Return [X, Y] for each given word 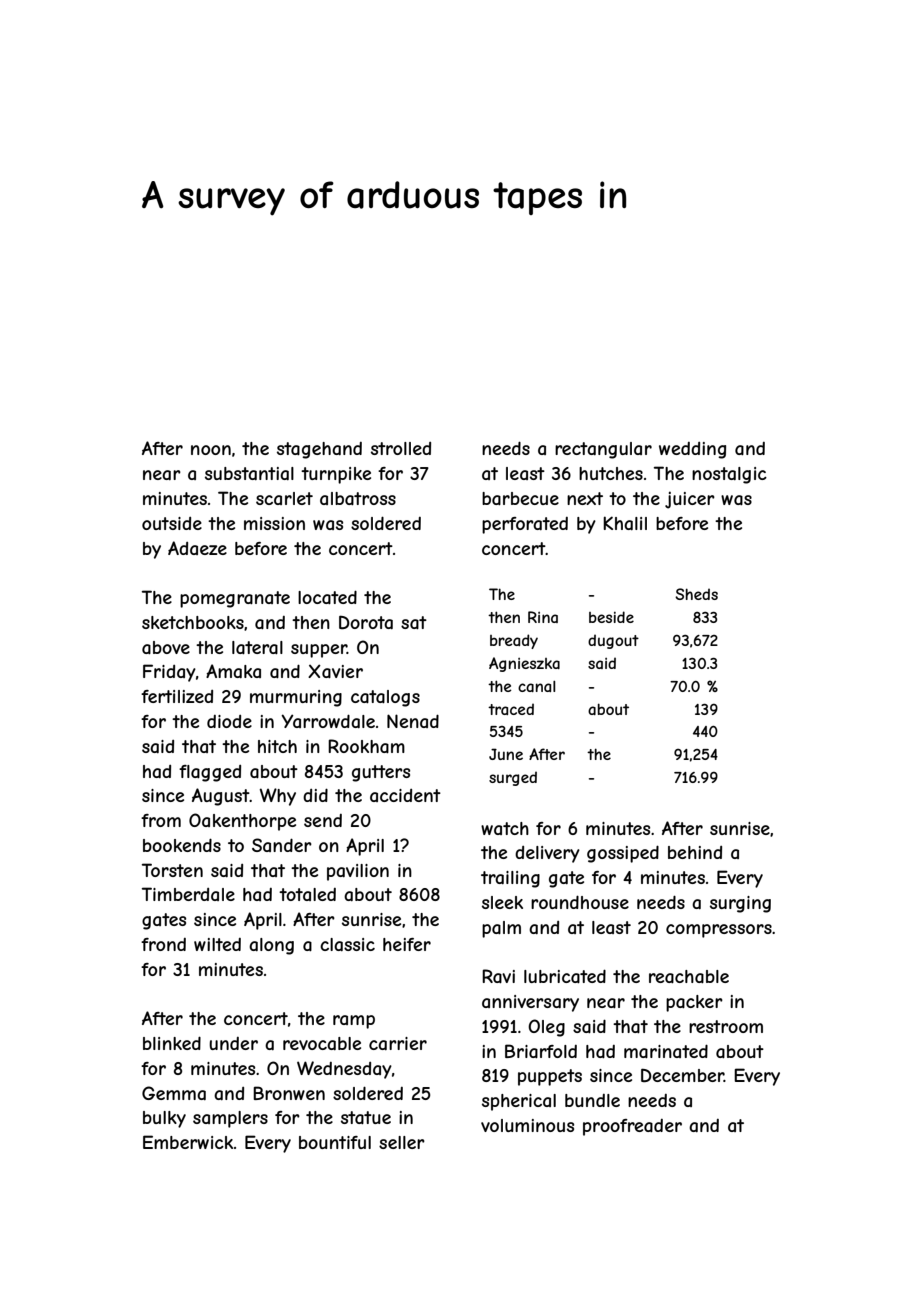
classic [347, 944]
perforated [525, 525]
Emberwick [188, 1142]
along [271, 946]
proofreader [632, 1127]
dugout [613, 641]
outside [172, 523]
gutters [381, 773]
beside [611, 617]
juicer [690, 500]
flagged [210, 773]
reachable [689, 976]
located [327, 597]
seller [402, 1142]
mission [274, 523]
